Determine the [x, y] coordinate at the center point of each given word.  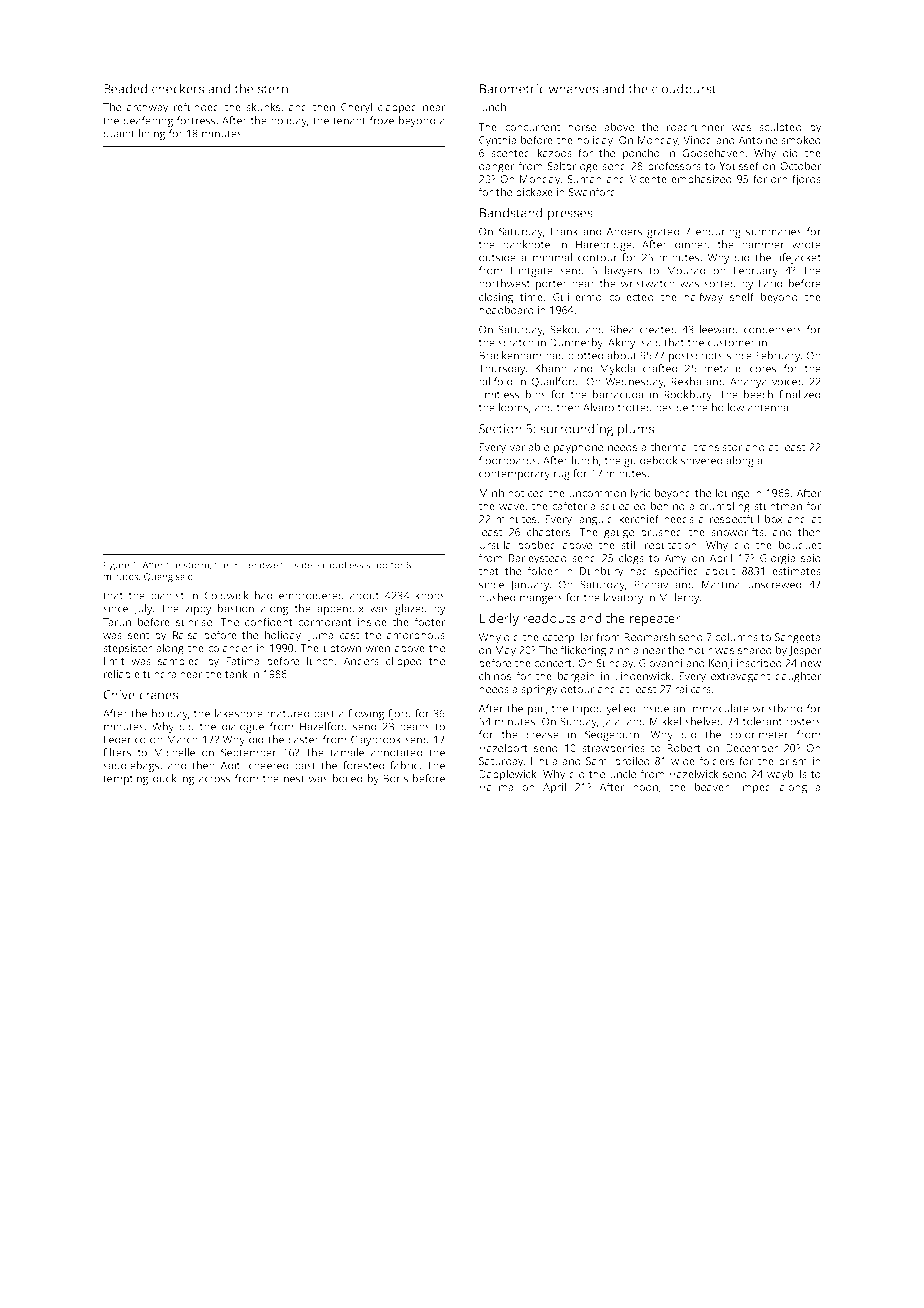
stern [273, 89]
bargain [576, 677]
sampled [179, 662]
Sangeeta [797, 638]
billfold [495, 381]
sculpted [780, 128]
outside [497, 257]
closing [496, 298]
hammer [763, 244]
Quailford [554, 382]
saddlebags [131, 766]
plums [636, 430]
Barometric [512, 89]
